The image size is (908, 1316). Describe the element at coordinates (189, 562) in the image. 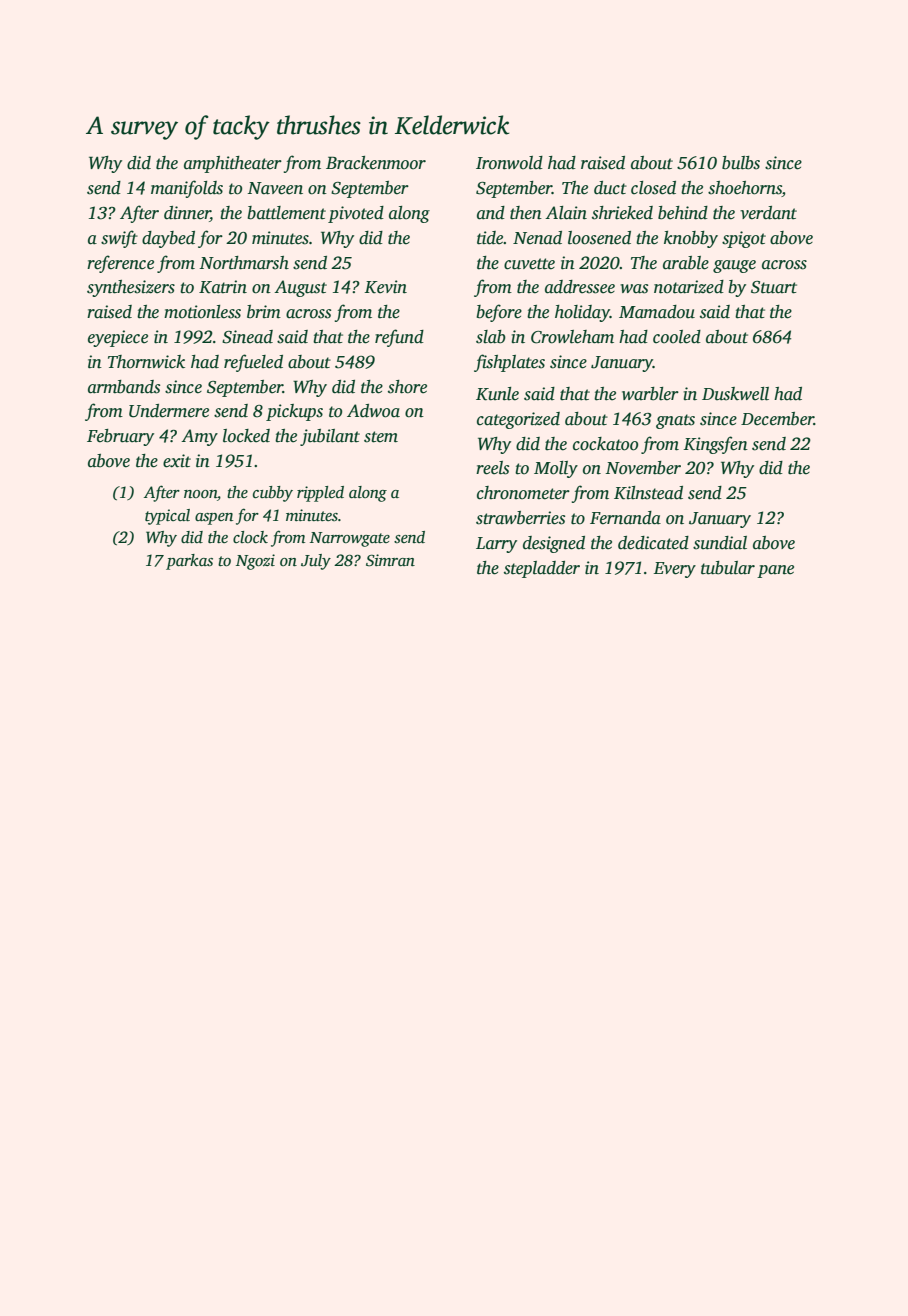

I see `parkas` at that location.
